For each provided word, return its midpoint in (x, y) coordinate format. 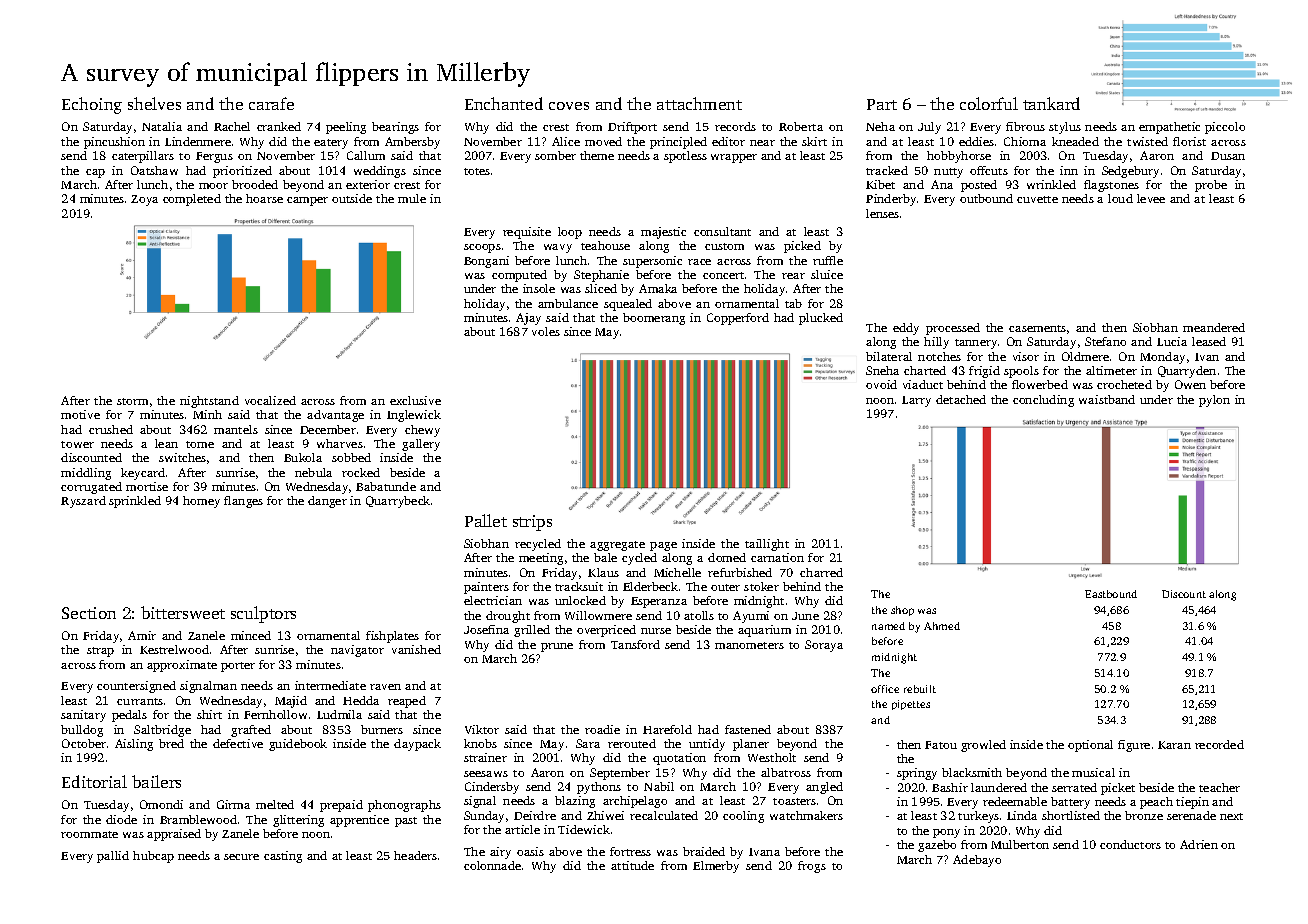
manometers (749, 645)
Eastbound (1111, 594)
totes (477, 171)
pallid (113, 857)
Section (89, 613)
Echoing (92, 105)
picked (802, 247)
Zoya (144, 200)
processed (953, 329)
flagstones (1111, 186)
